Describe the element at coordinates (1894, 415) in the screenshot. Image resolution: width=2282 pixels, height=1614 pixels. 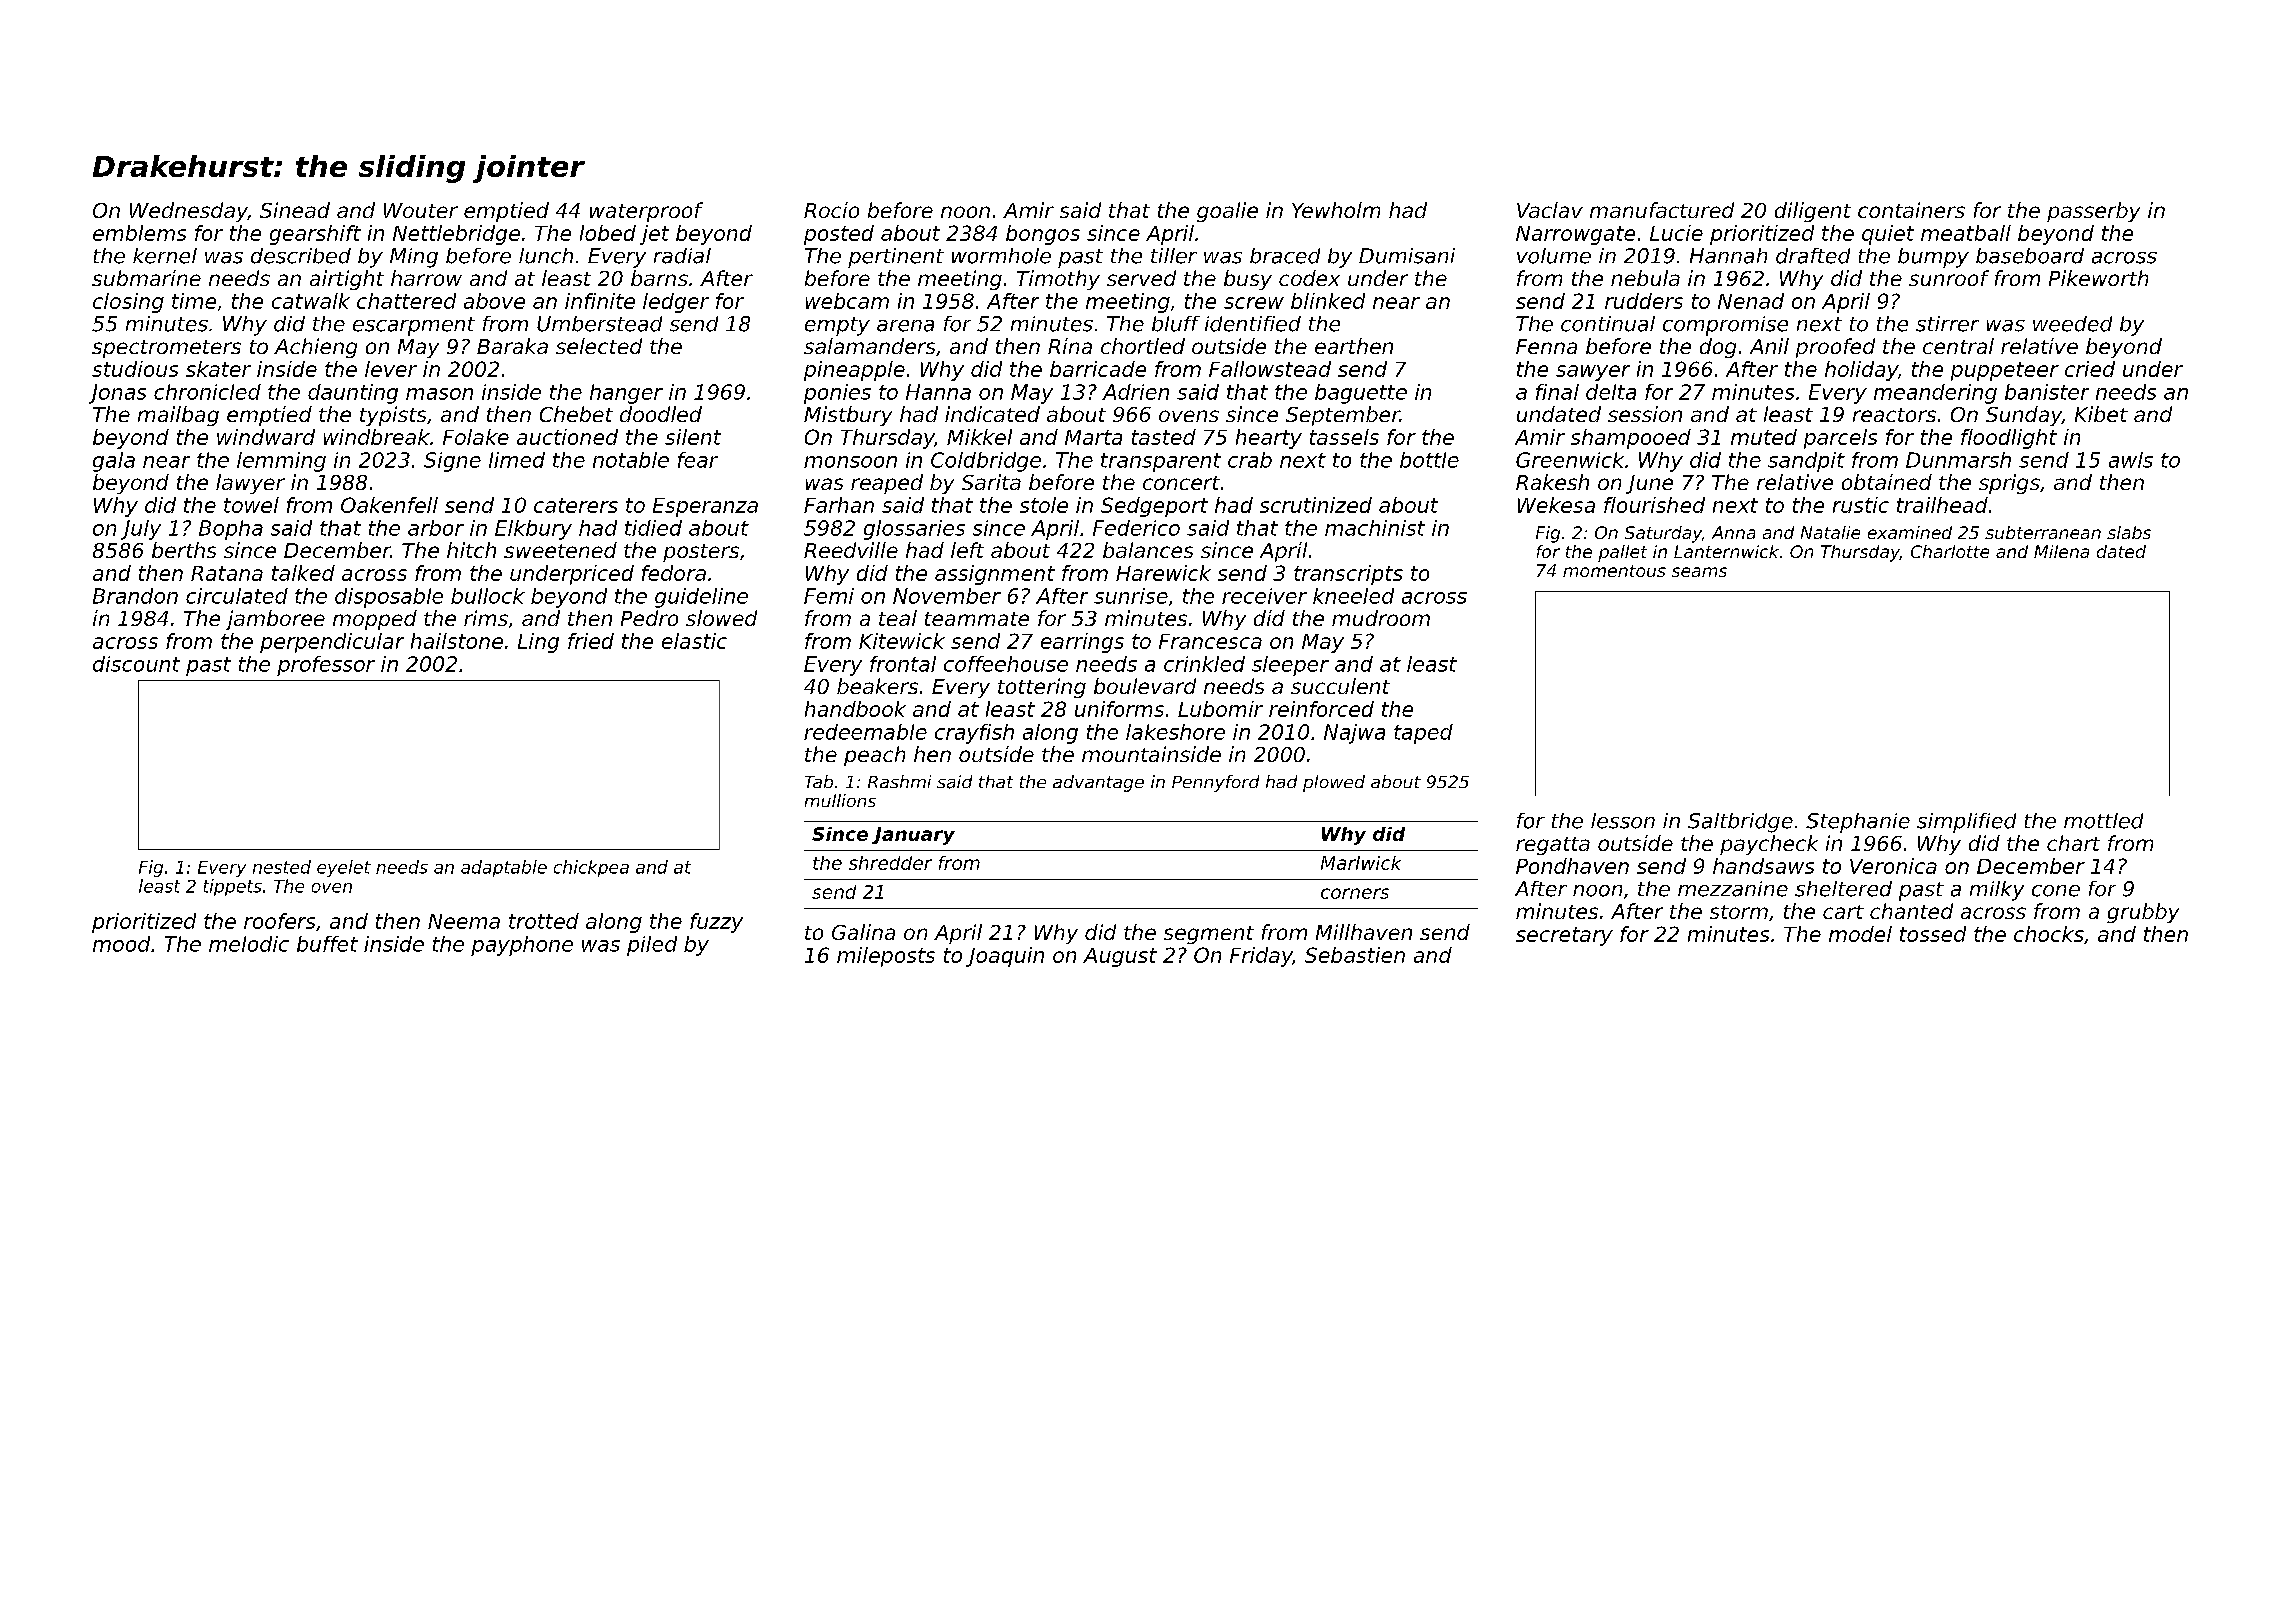
I see `reactors` at that location.
